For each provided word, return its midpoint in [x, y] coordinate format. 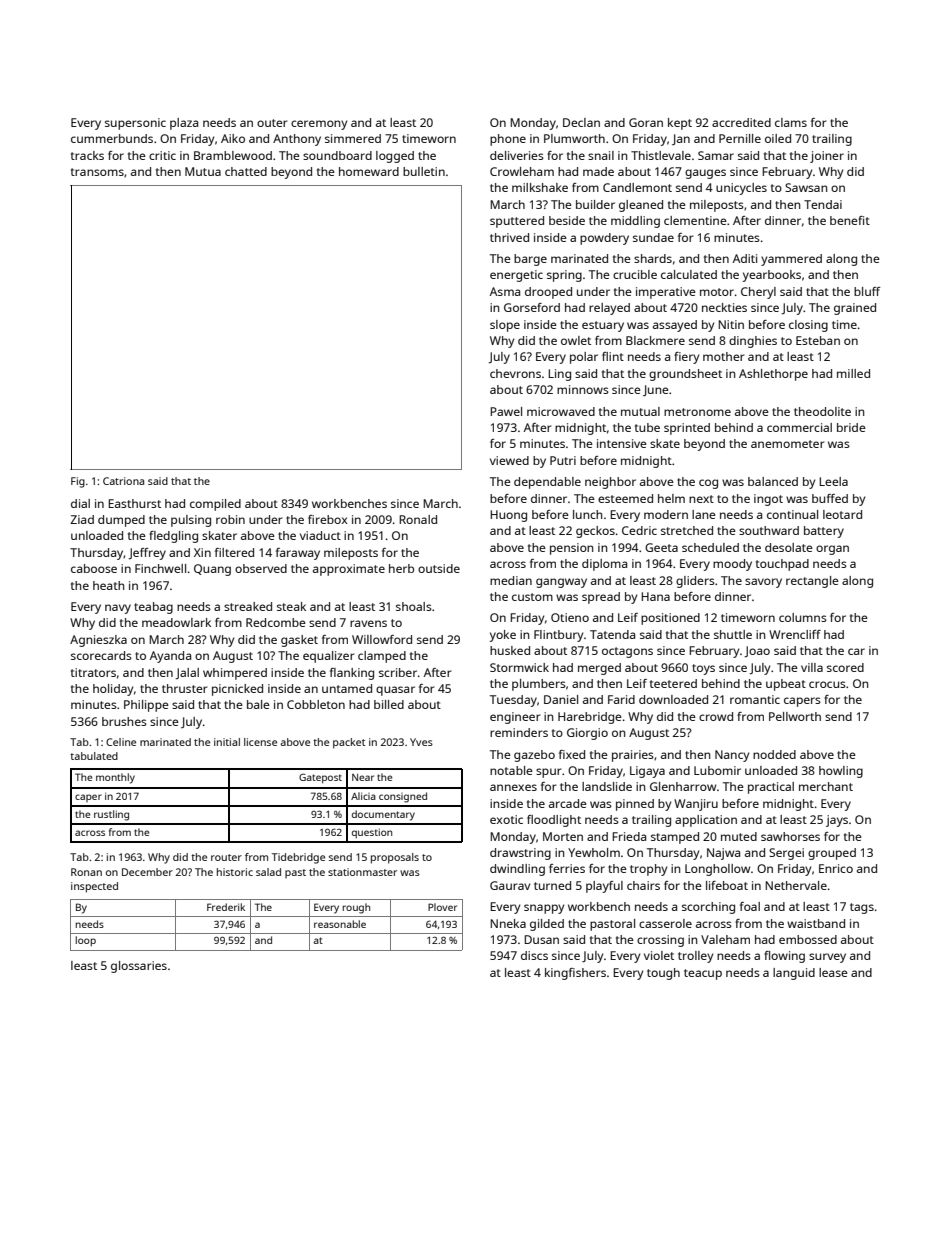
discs [534, 955]
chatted [246, 171]
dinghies [753, 342]
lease [833, 972]
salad [268, 872]
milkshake [540, 187]
